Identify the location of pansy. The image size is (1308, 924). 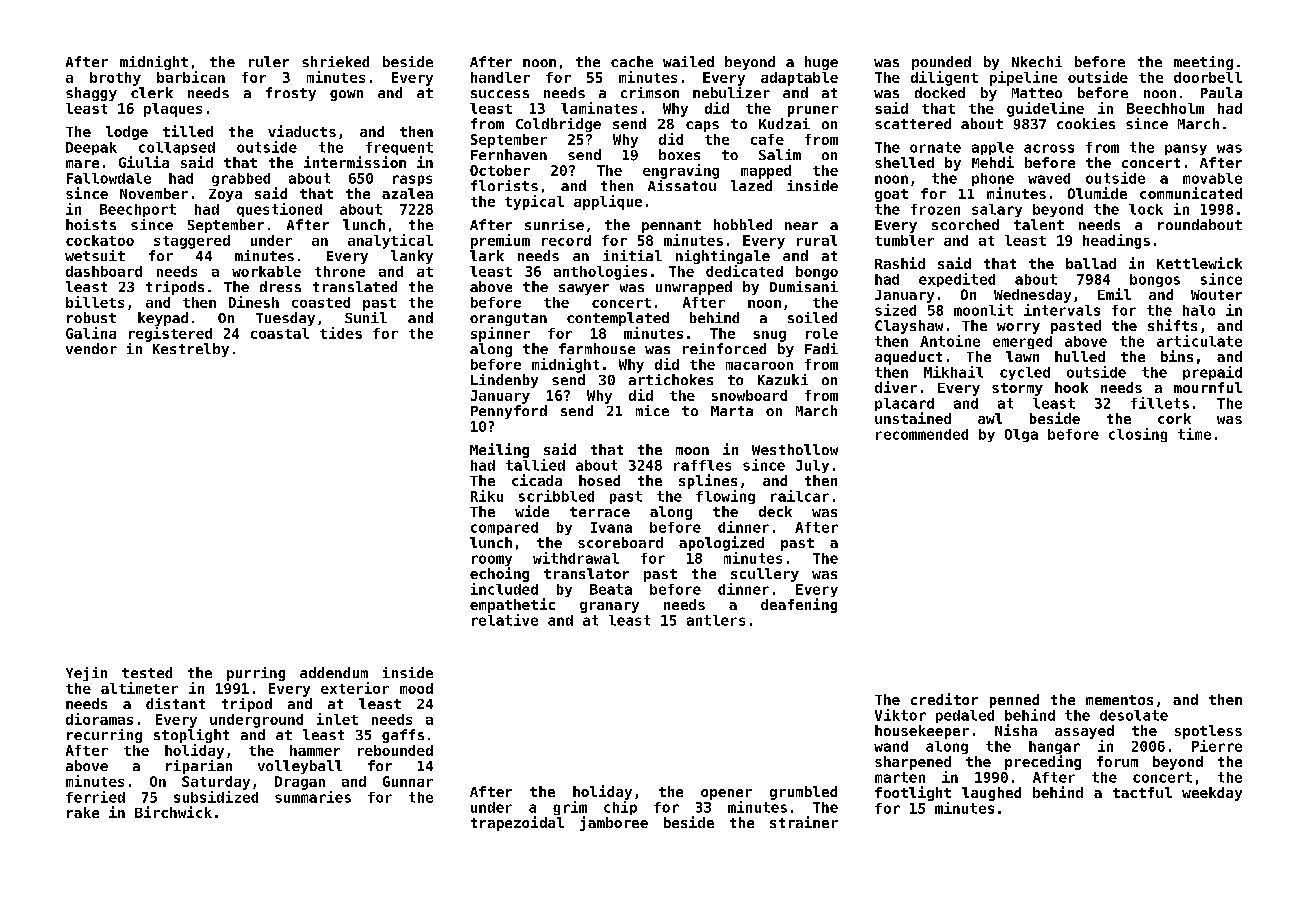
(1186, 149).
